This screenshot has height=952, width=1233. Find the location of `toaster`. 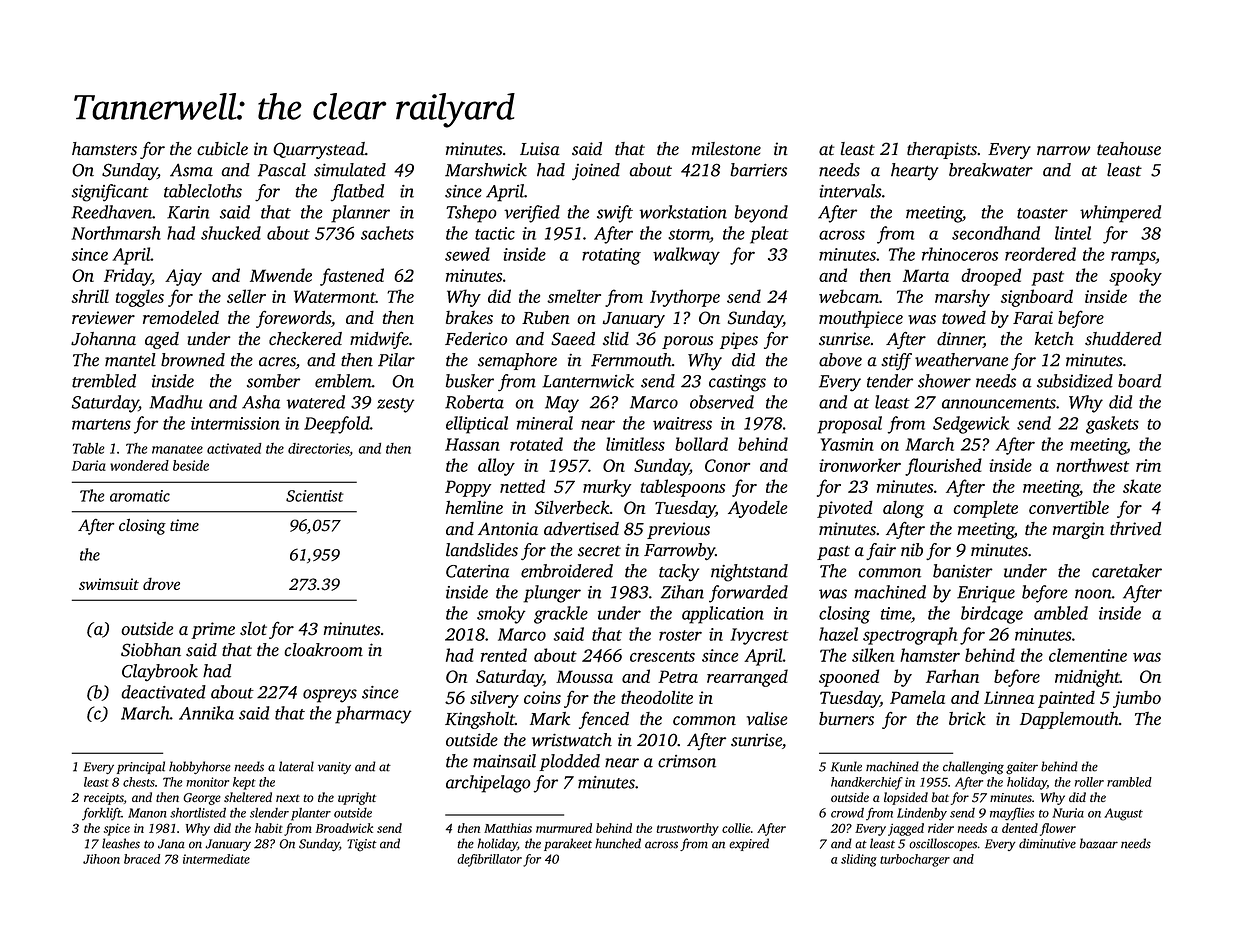

toaster is located at coordinates (1042, 213).
